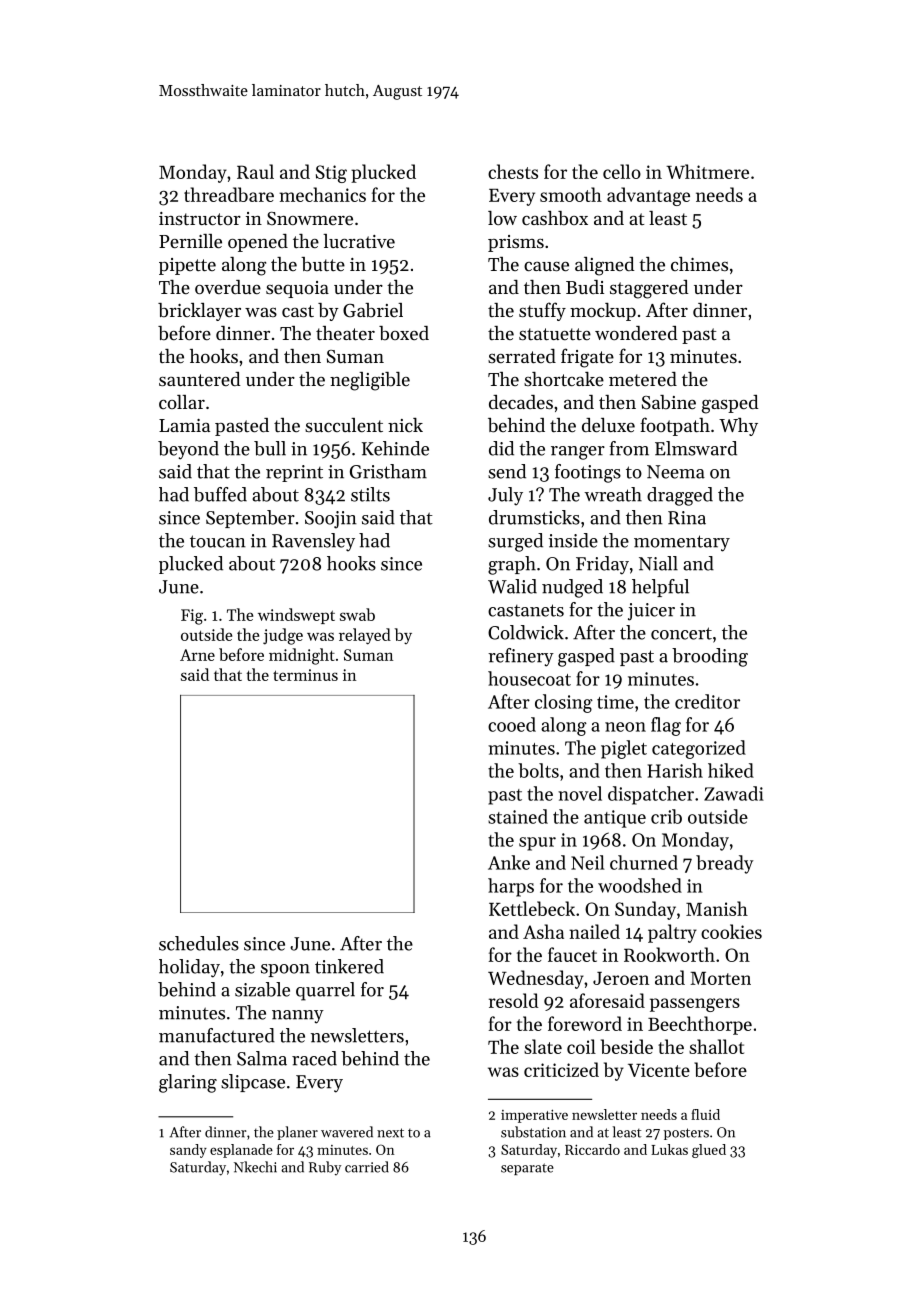  Describe the element at coordinates (262, 989) in the page. I see `sizable` at that location.
